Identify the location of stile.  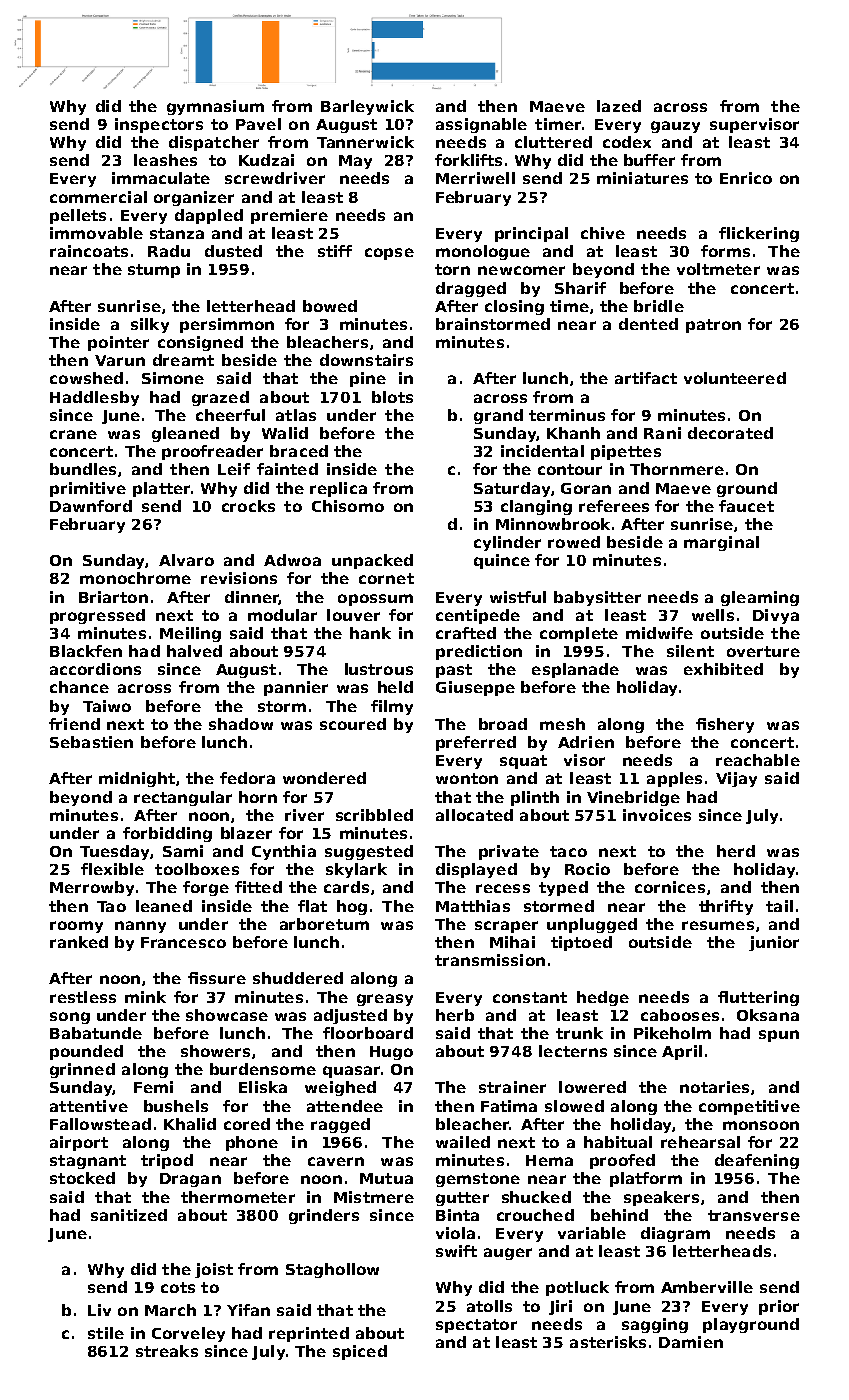
(106, 1333).
